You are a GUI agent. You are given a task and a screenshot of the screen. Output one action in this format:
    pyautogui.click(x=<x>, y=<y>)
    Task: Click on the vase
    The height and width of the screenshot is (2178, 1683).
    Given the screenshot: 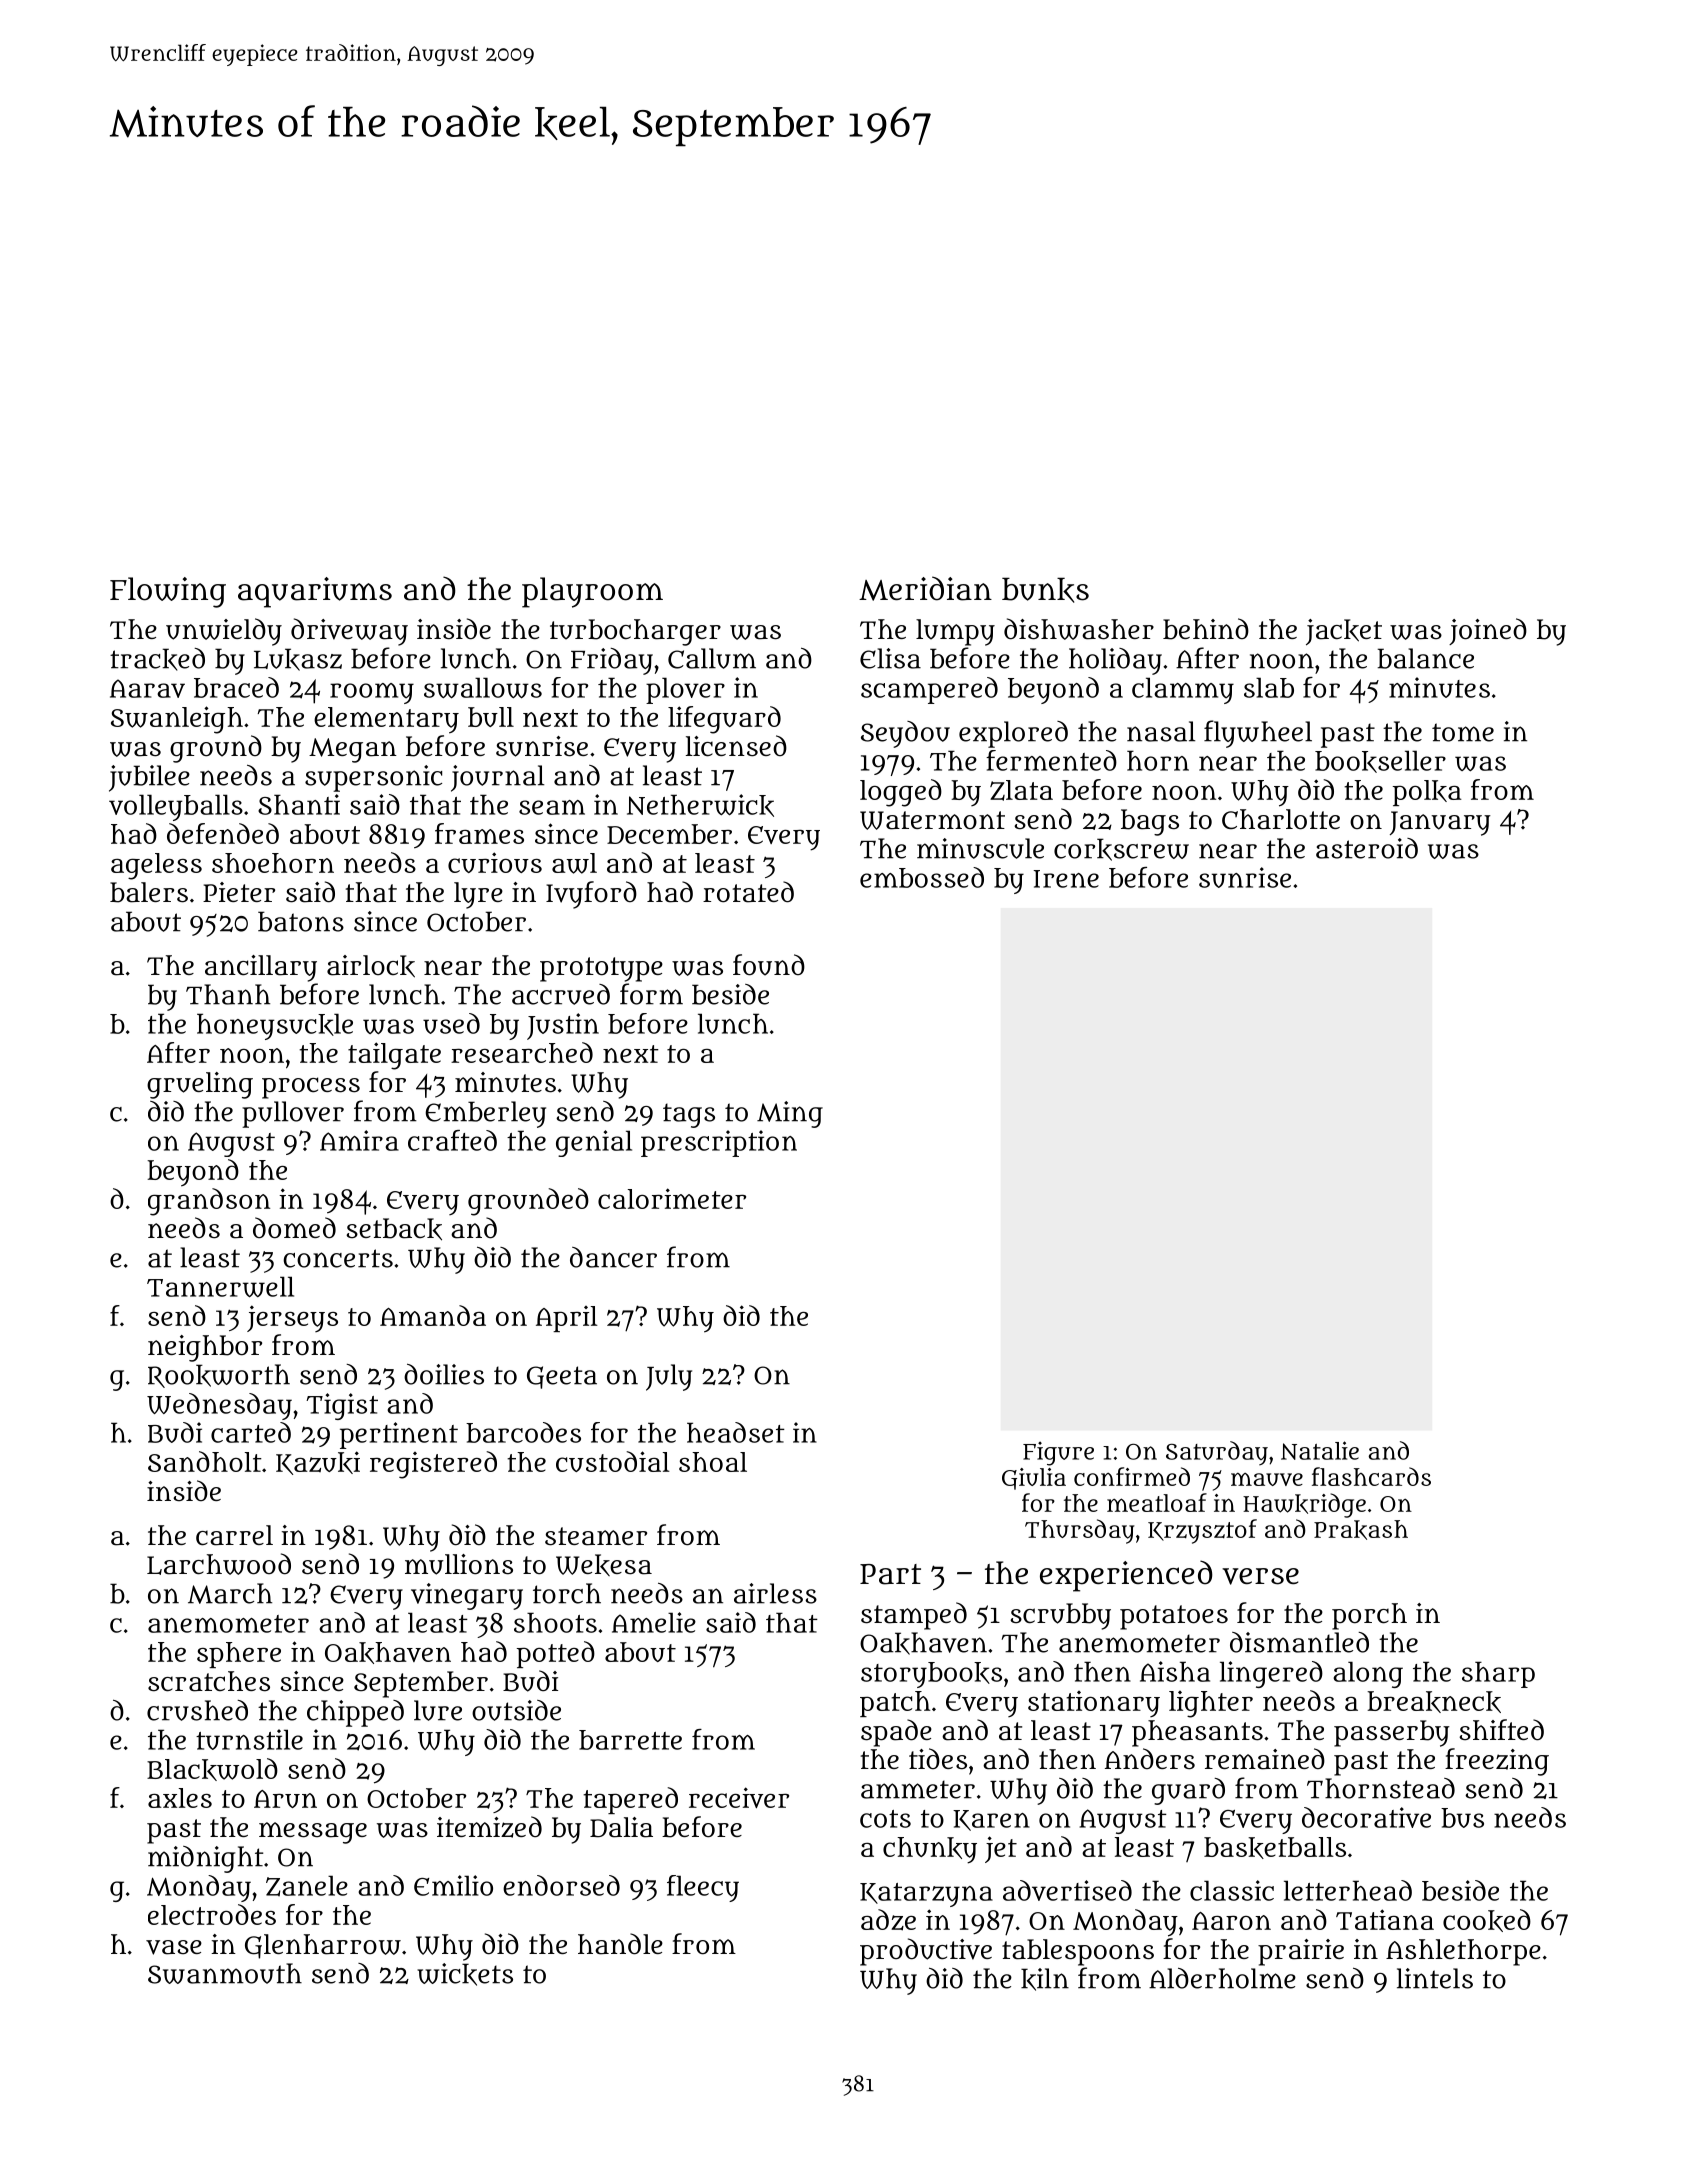 What is the action you would take?
    pyautogui.click(x=174, y=1947)
